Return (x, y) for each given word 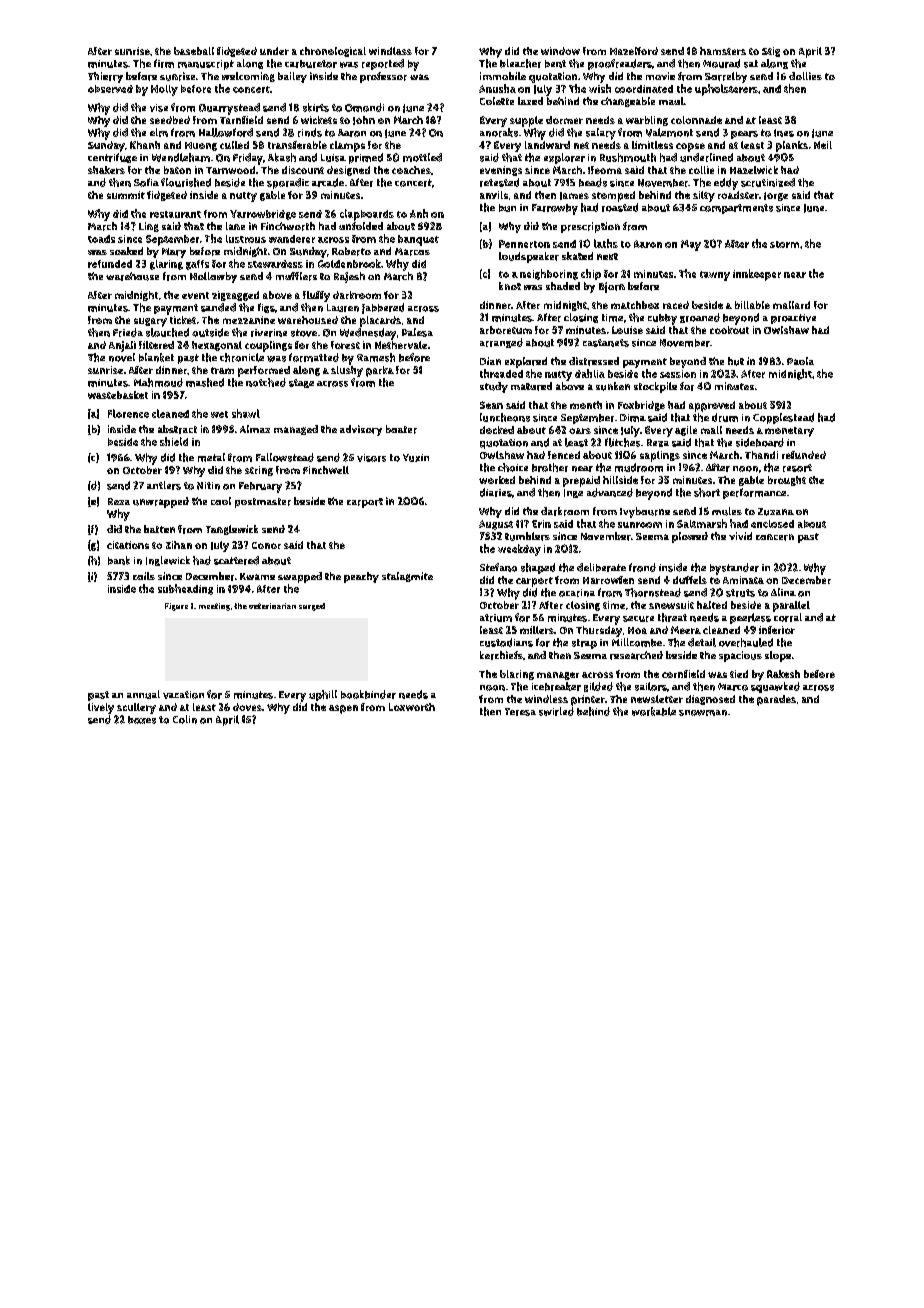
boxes (142, 720)
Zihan (179, 545)
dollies (805, 76)
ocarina (577, 593)
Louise (627, 330)
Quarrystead (229, 109)
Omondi (364, 107)
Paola (800, 361)
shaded (563, 286)
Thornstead (653, 592)
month (586, 405)
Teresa (520, 712)
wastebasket (118, 395)
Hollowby (213, 277)
